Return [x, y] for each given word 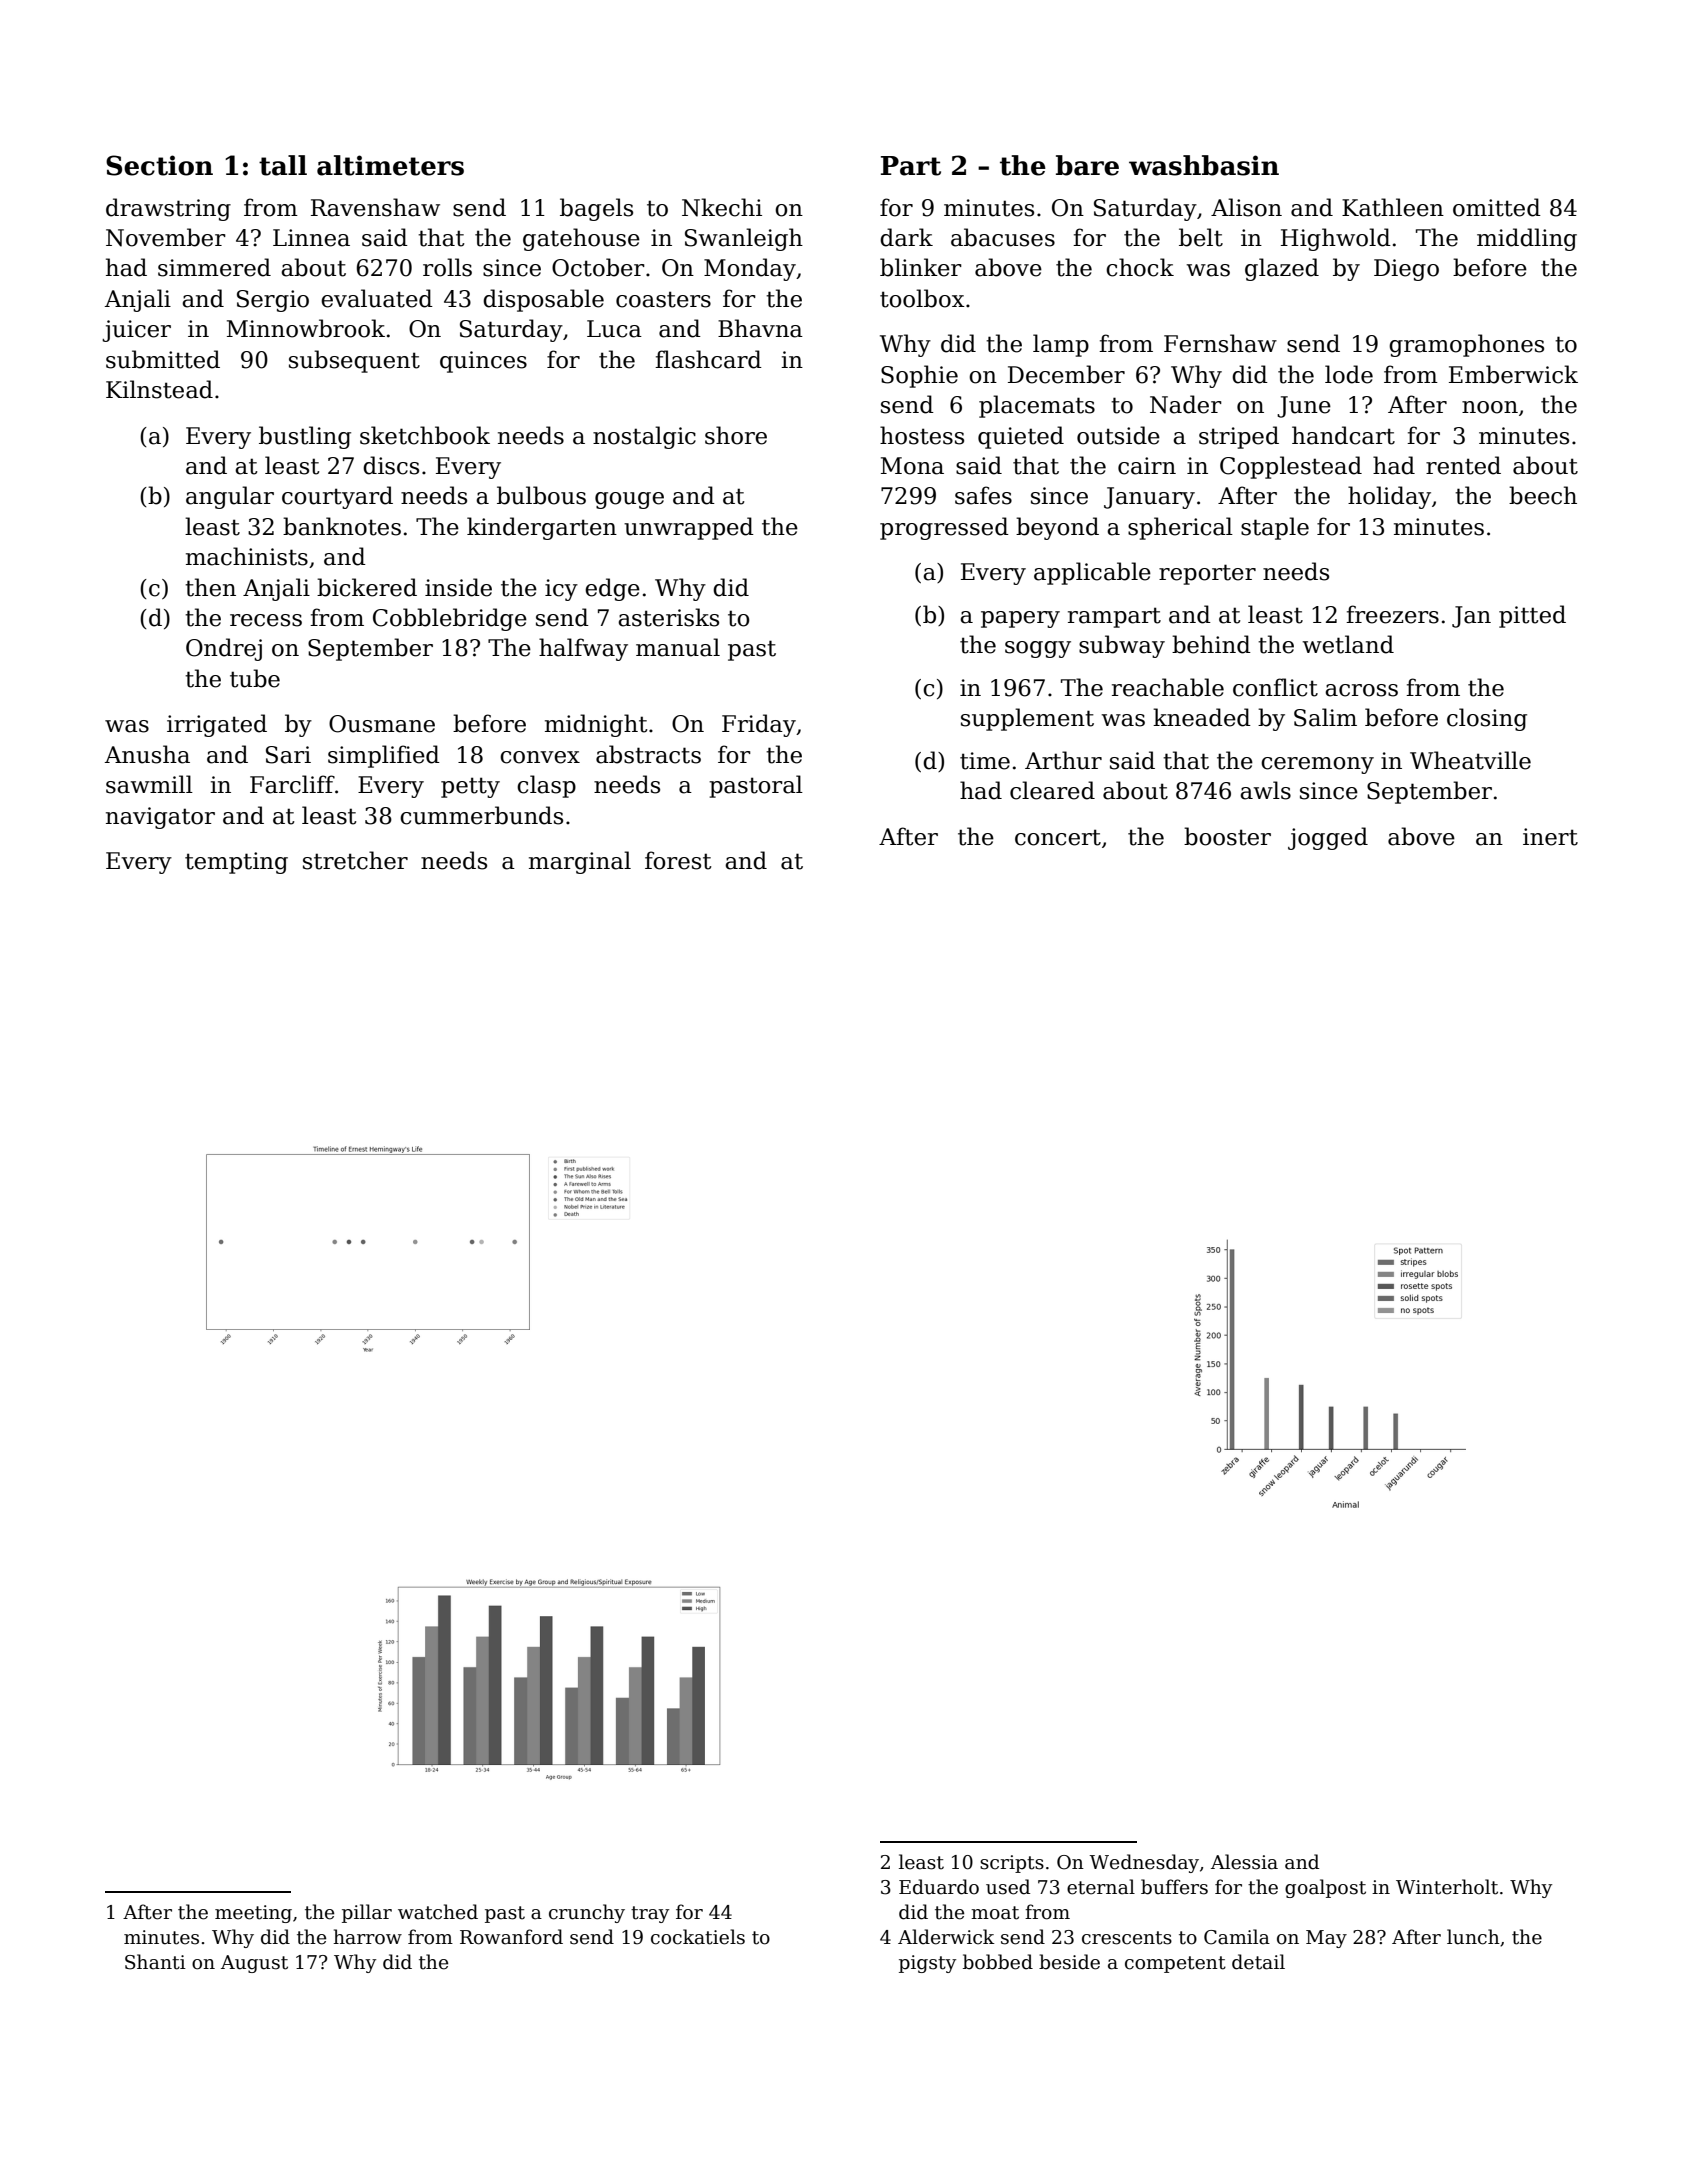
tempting [236, 863]
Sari [288, 755]
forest [678, 860]
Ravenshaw [375, 207]
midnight [596, 725]
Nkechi [722, 207]
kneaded [1202, 717]
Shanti [155, 1962]
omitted [1497, 207]
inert [1550, 837]
